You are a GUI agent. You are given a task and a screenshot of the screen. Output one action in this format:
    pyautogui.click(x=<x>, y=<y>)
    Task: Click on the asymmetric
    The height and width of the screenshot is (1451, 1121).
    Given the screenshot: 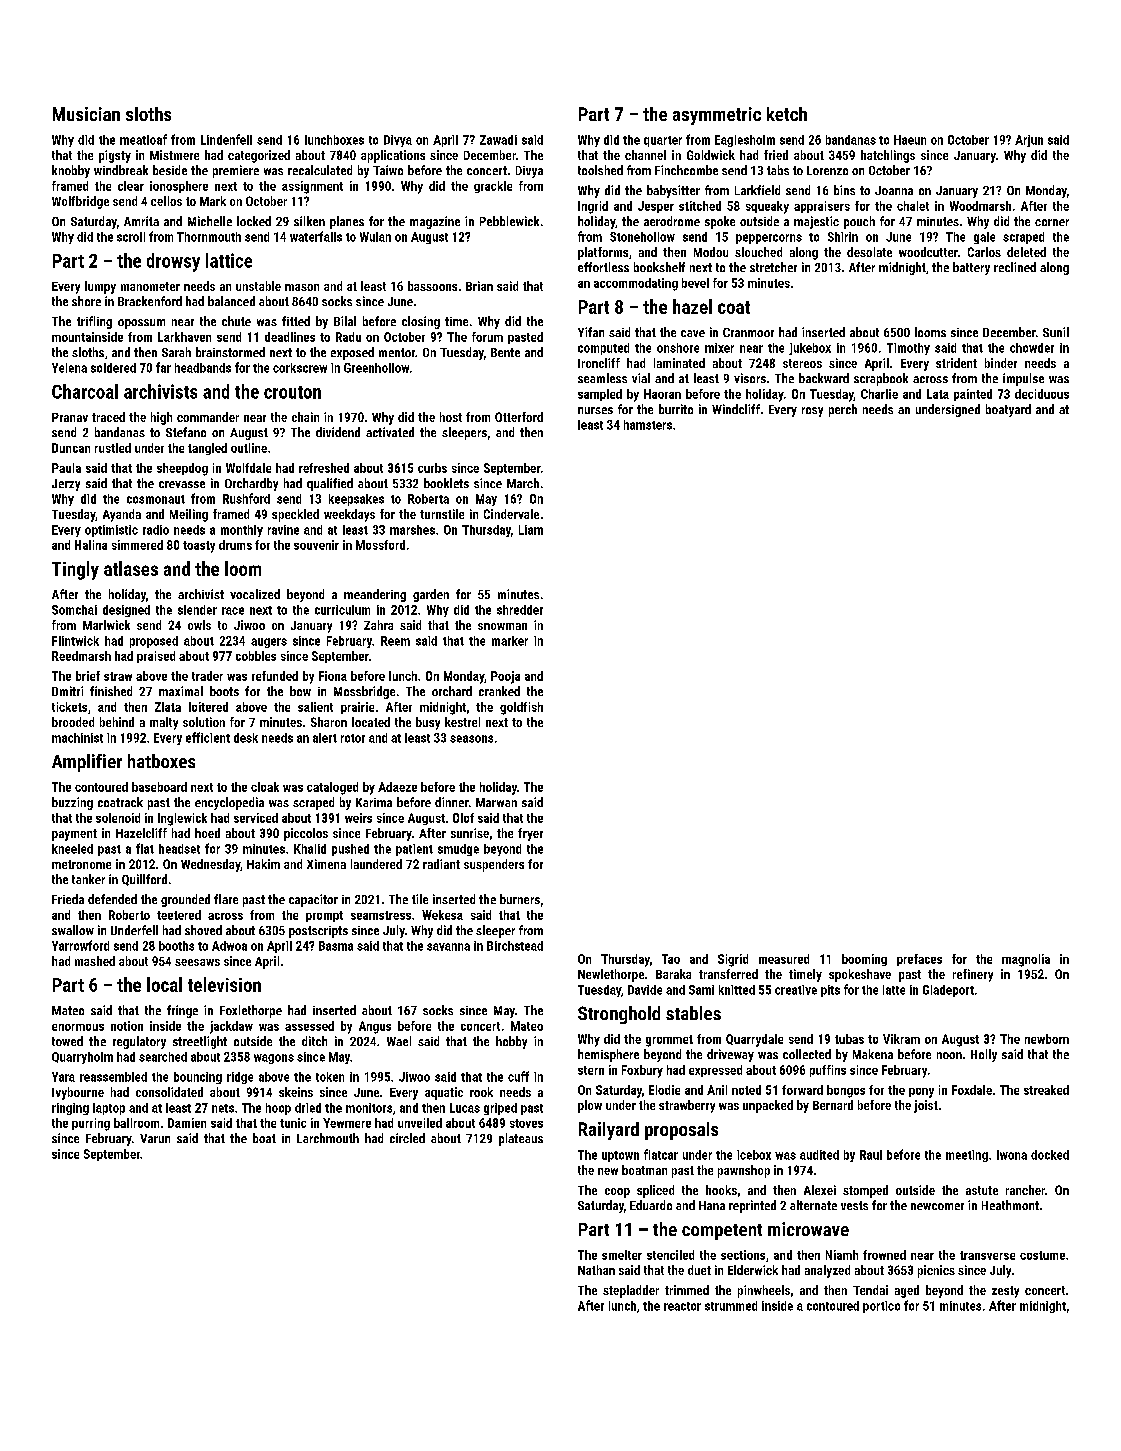 What is the action you would take?
    pyautogui.click(x=717, y=116)
